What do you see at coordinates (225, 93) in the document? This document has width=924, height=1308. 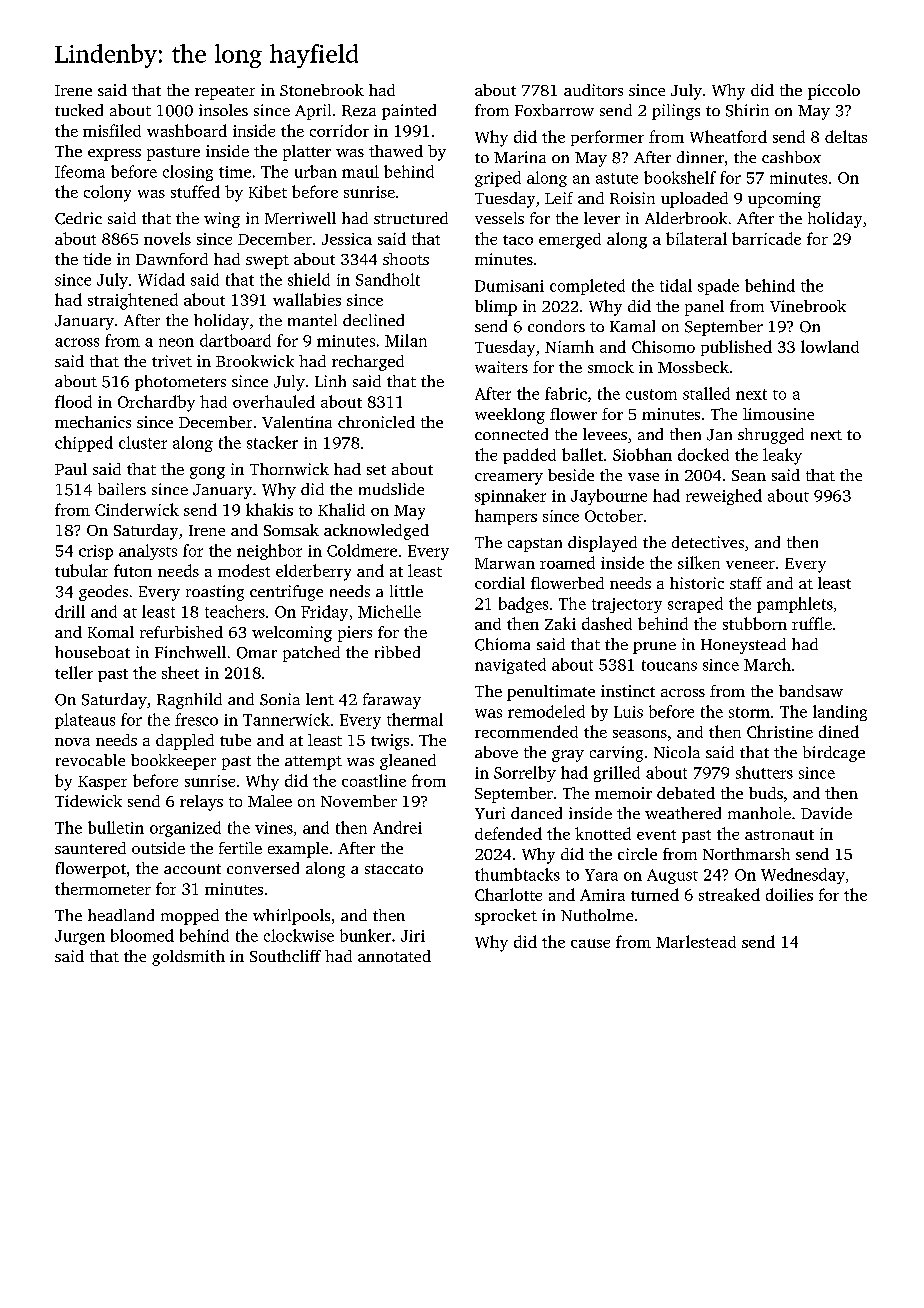 I see `repeater` at bounding box center [225, 93].
